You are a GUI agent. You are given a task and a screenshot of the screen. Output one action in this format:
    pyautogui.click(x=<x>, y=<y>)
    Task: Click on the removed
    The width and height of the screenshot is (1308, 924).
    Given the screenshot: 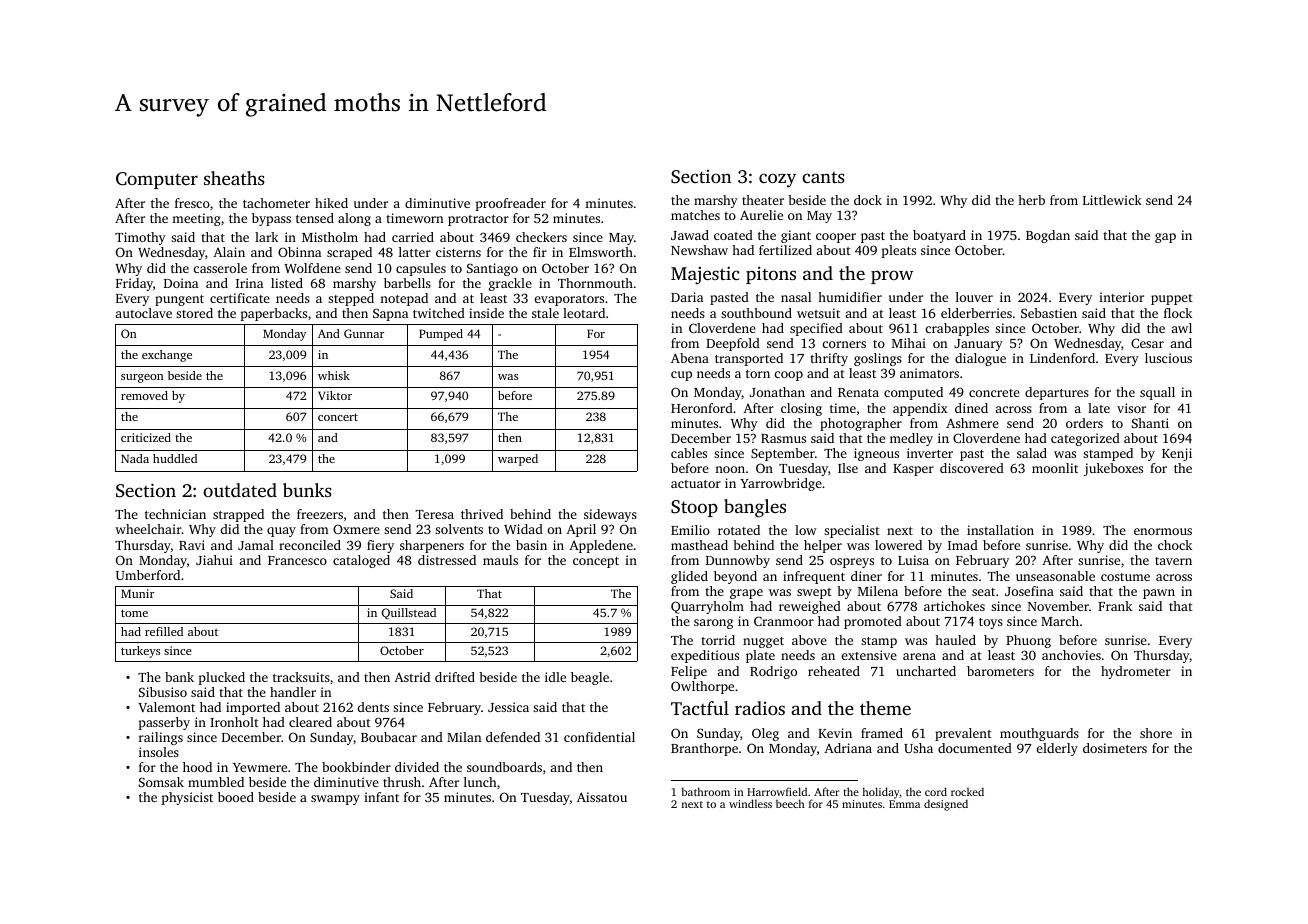 What is the action you would take?
    pyautogui.click(x=144, y=395)
